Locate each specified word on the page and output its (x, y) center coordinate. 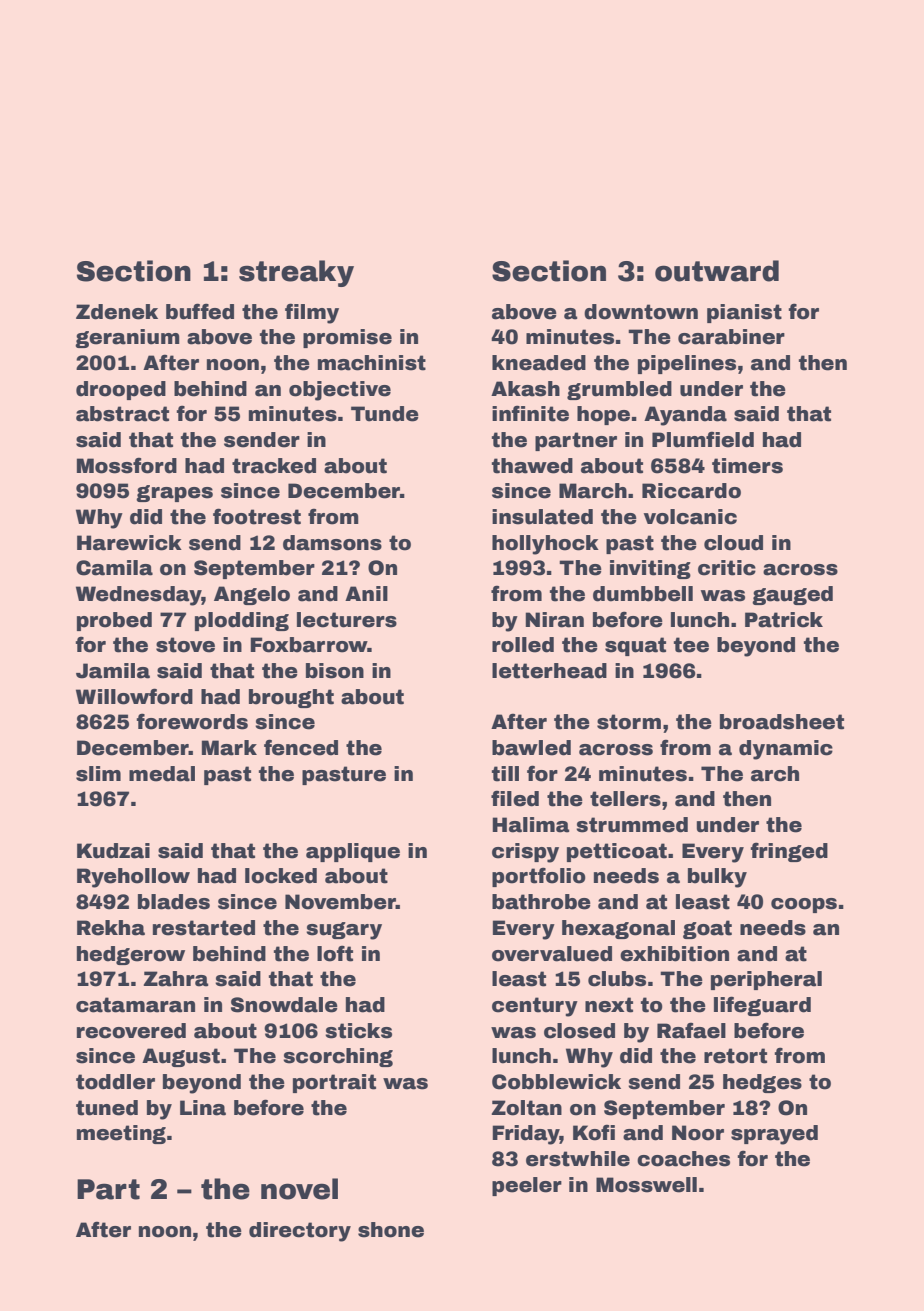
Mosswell (646, 1185)
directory (300, 1232)
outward (717, 271)
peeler (527, 1186)
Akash (525, 389)
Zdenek (117, 312)
